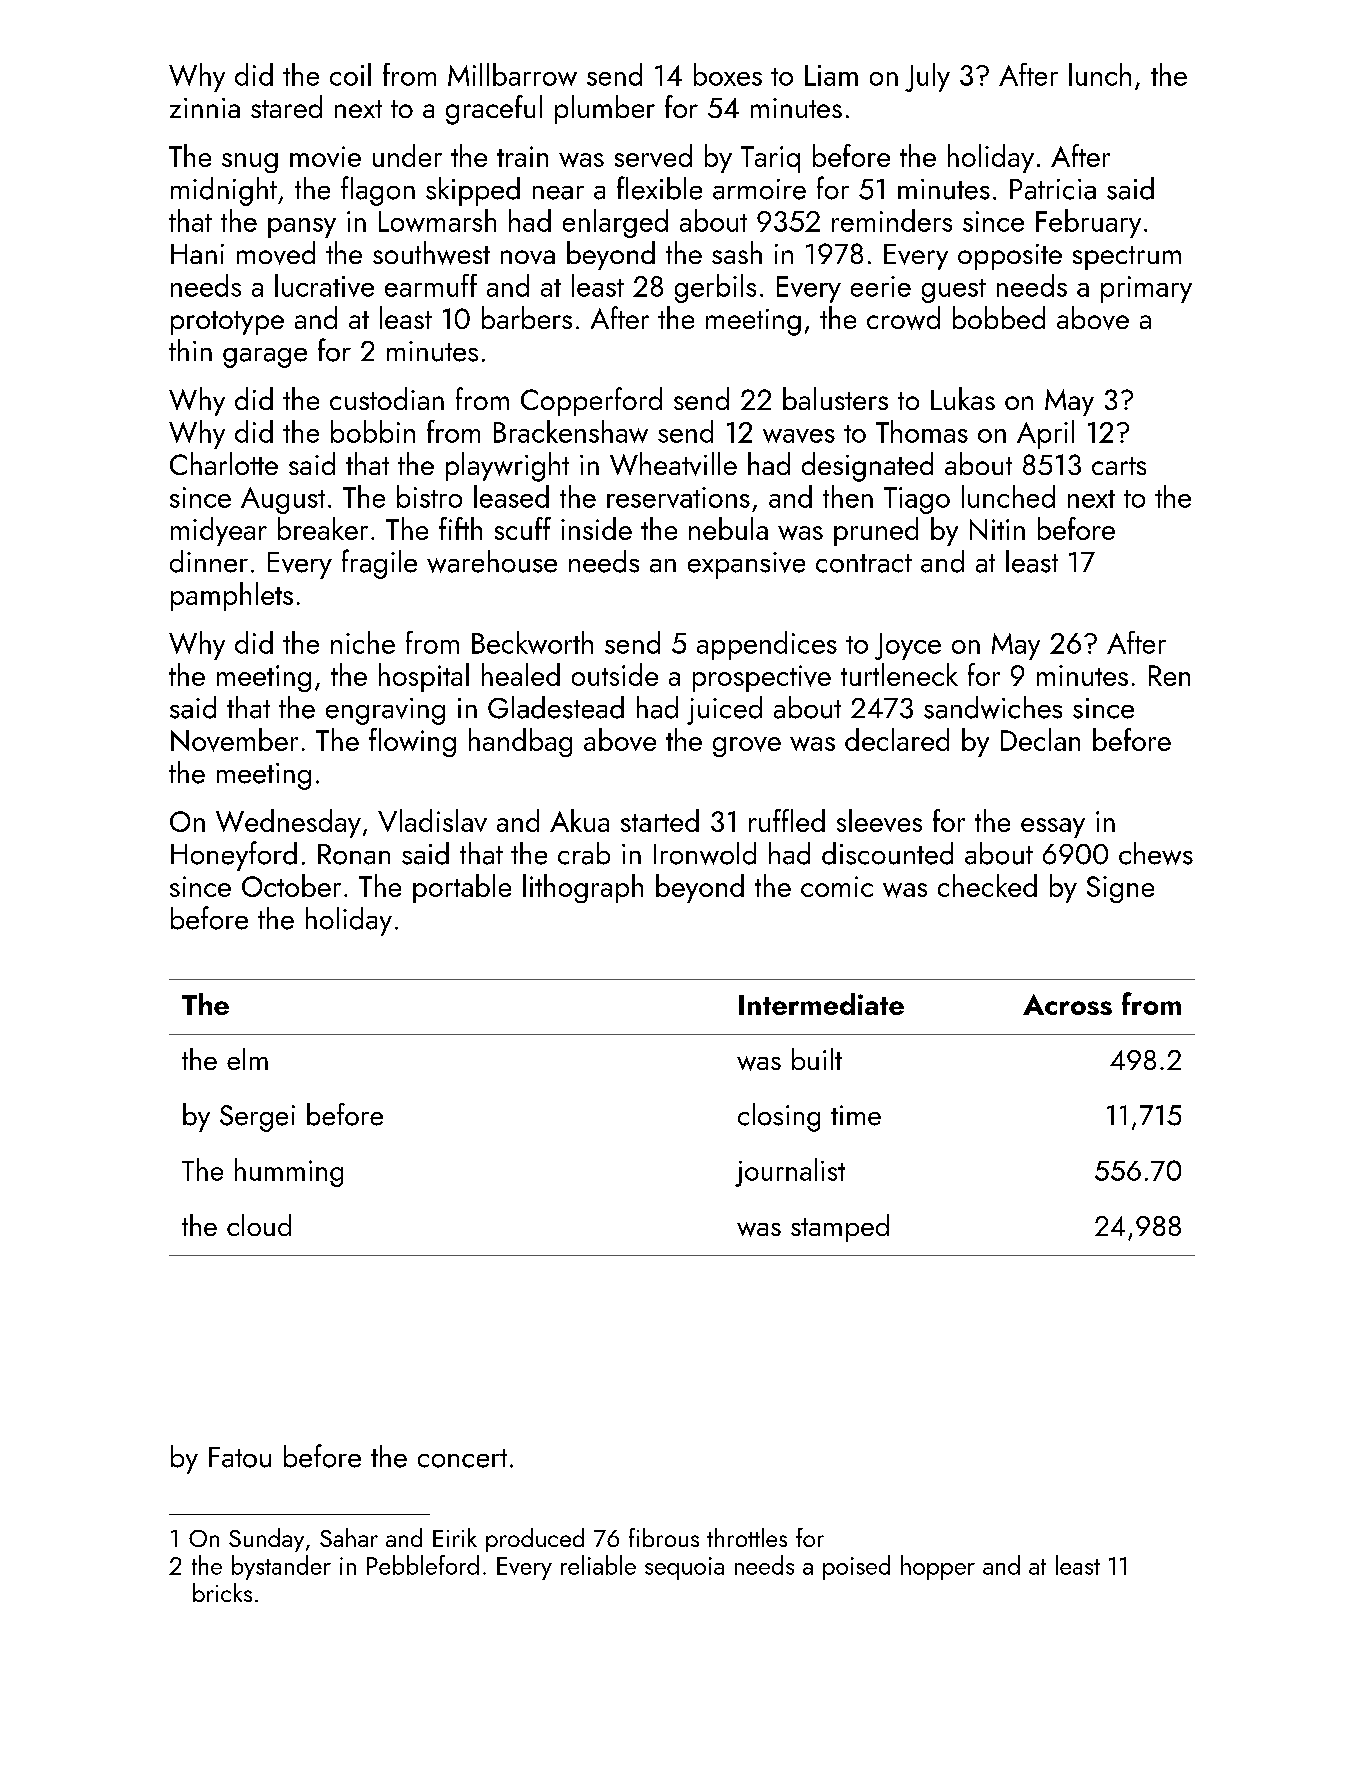 This page has width=1364, height=1765. What do you see at coordinates (462, 1458) in the page?
I see `concert` at bounding box center [462, 1458].
